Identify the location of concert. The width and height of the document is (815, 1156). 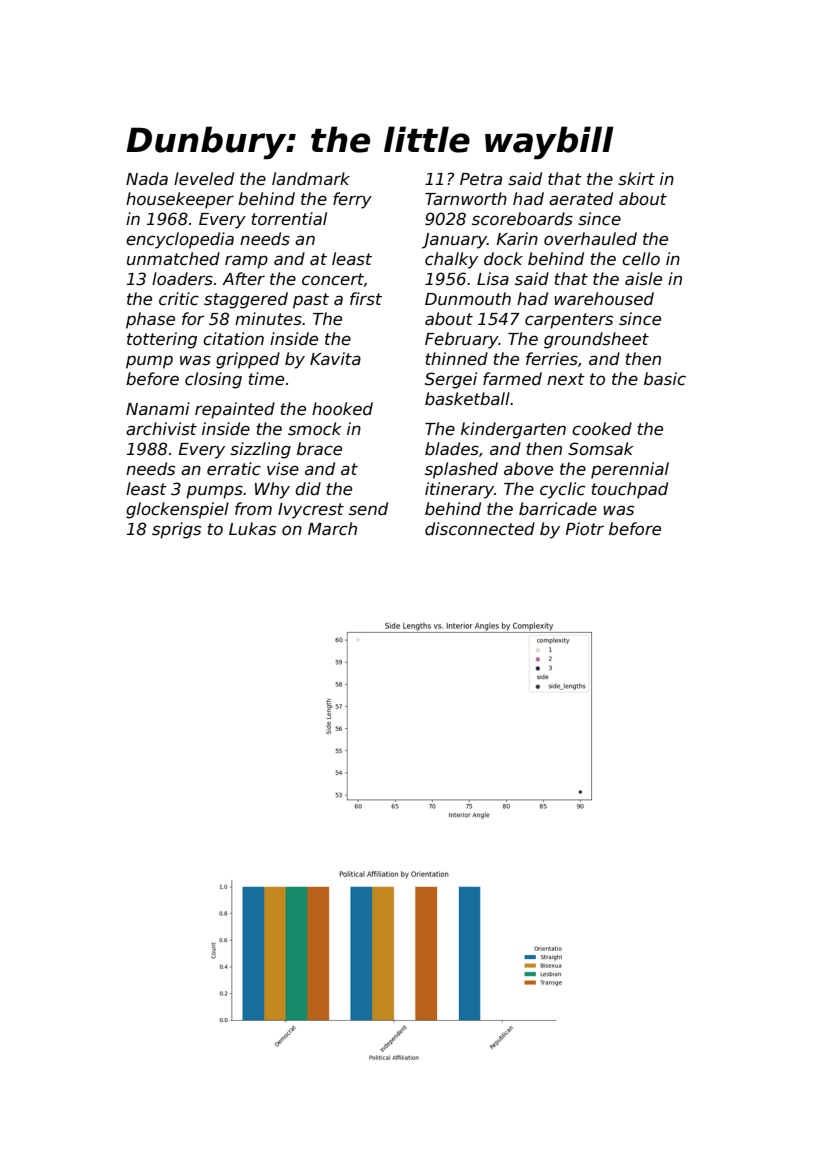
(333, 279).
